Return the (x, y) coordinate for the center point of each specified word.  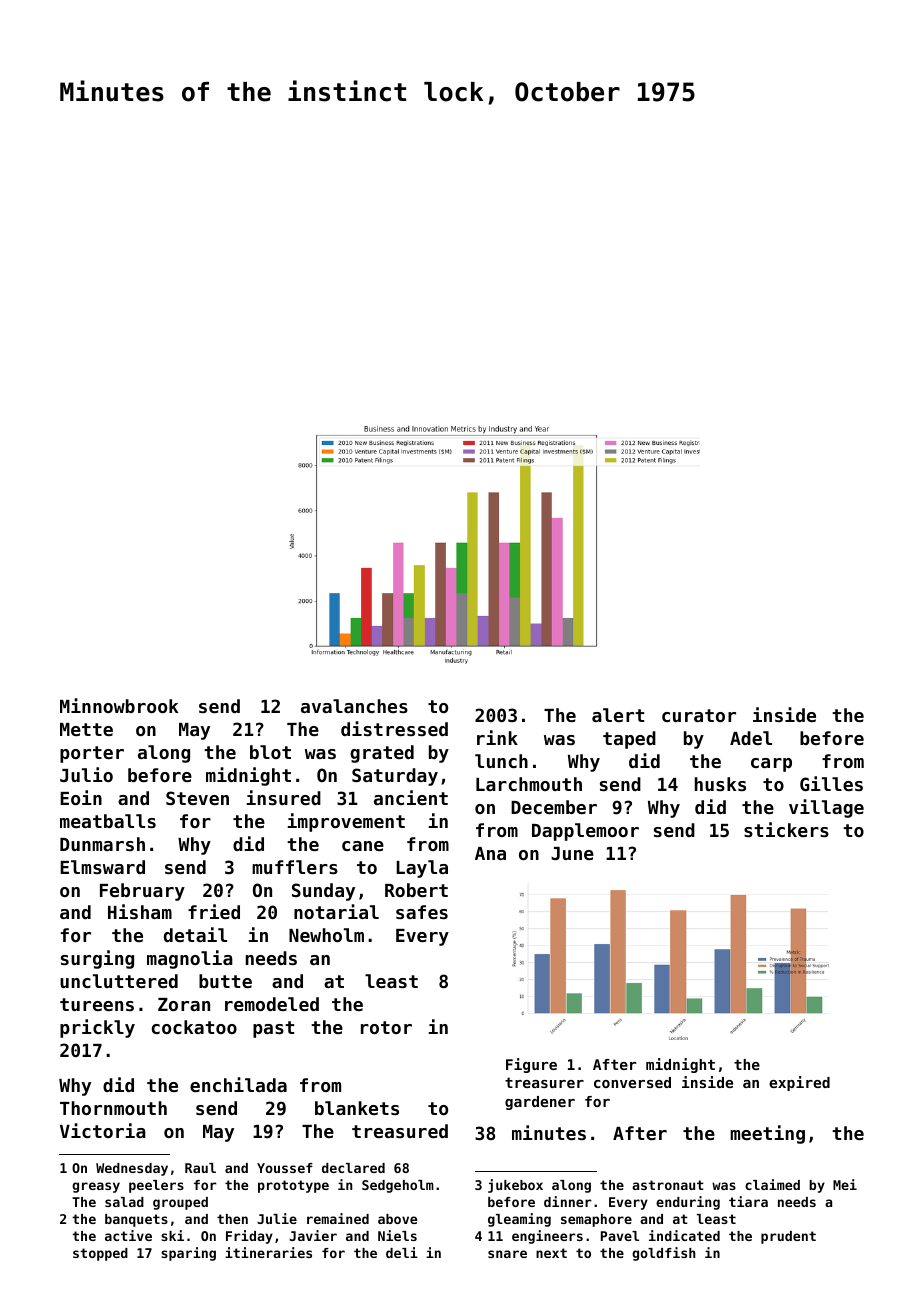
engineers (547, 1237)
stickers (786, 829)
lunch (501, 761)
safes (422, 912)
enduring (688, 1203)
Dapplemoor (585, 832)
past (273, 1029)
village (826, 808)
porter (92, 754)
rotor (386, 1027)
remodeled (272, 1004)
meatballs (108, 821)
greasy (96, 1187)
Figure (531, 1065)
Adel (751, 738)
